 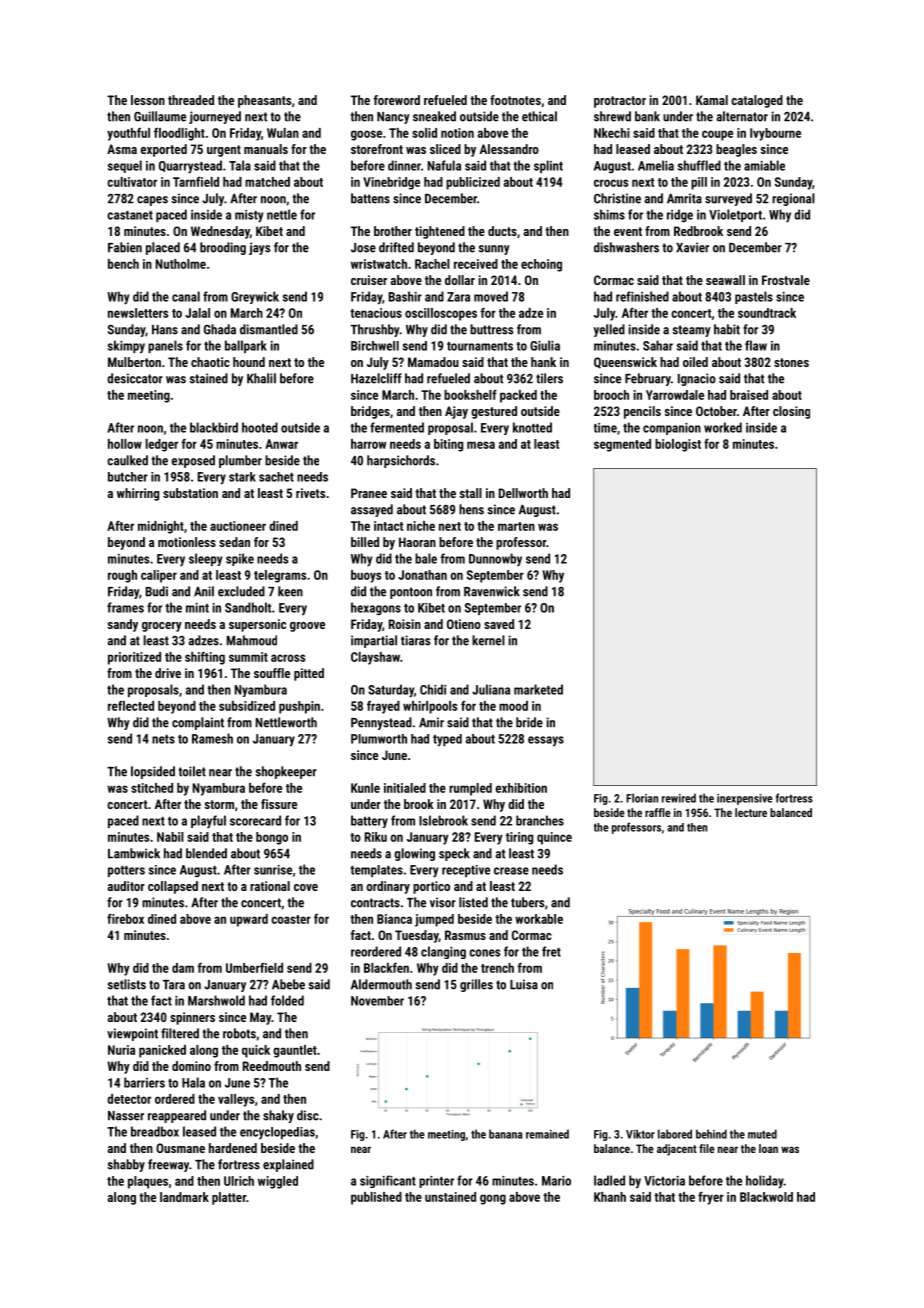 I want to click on auctioneer, so click(x=238, y=526).
